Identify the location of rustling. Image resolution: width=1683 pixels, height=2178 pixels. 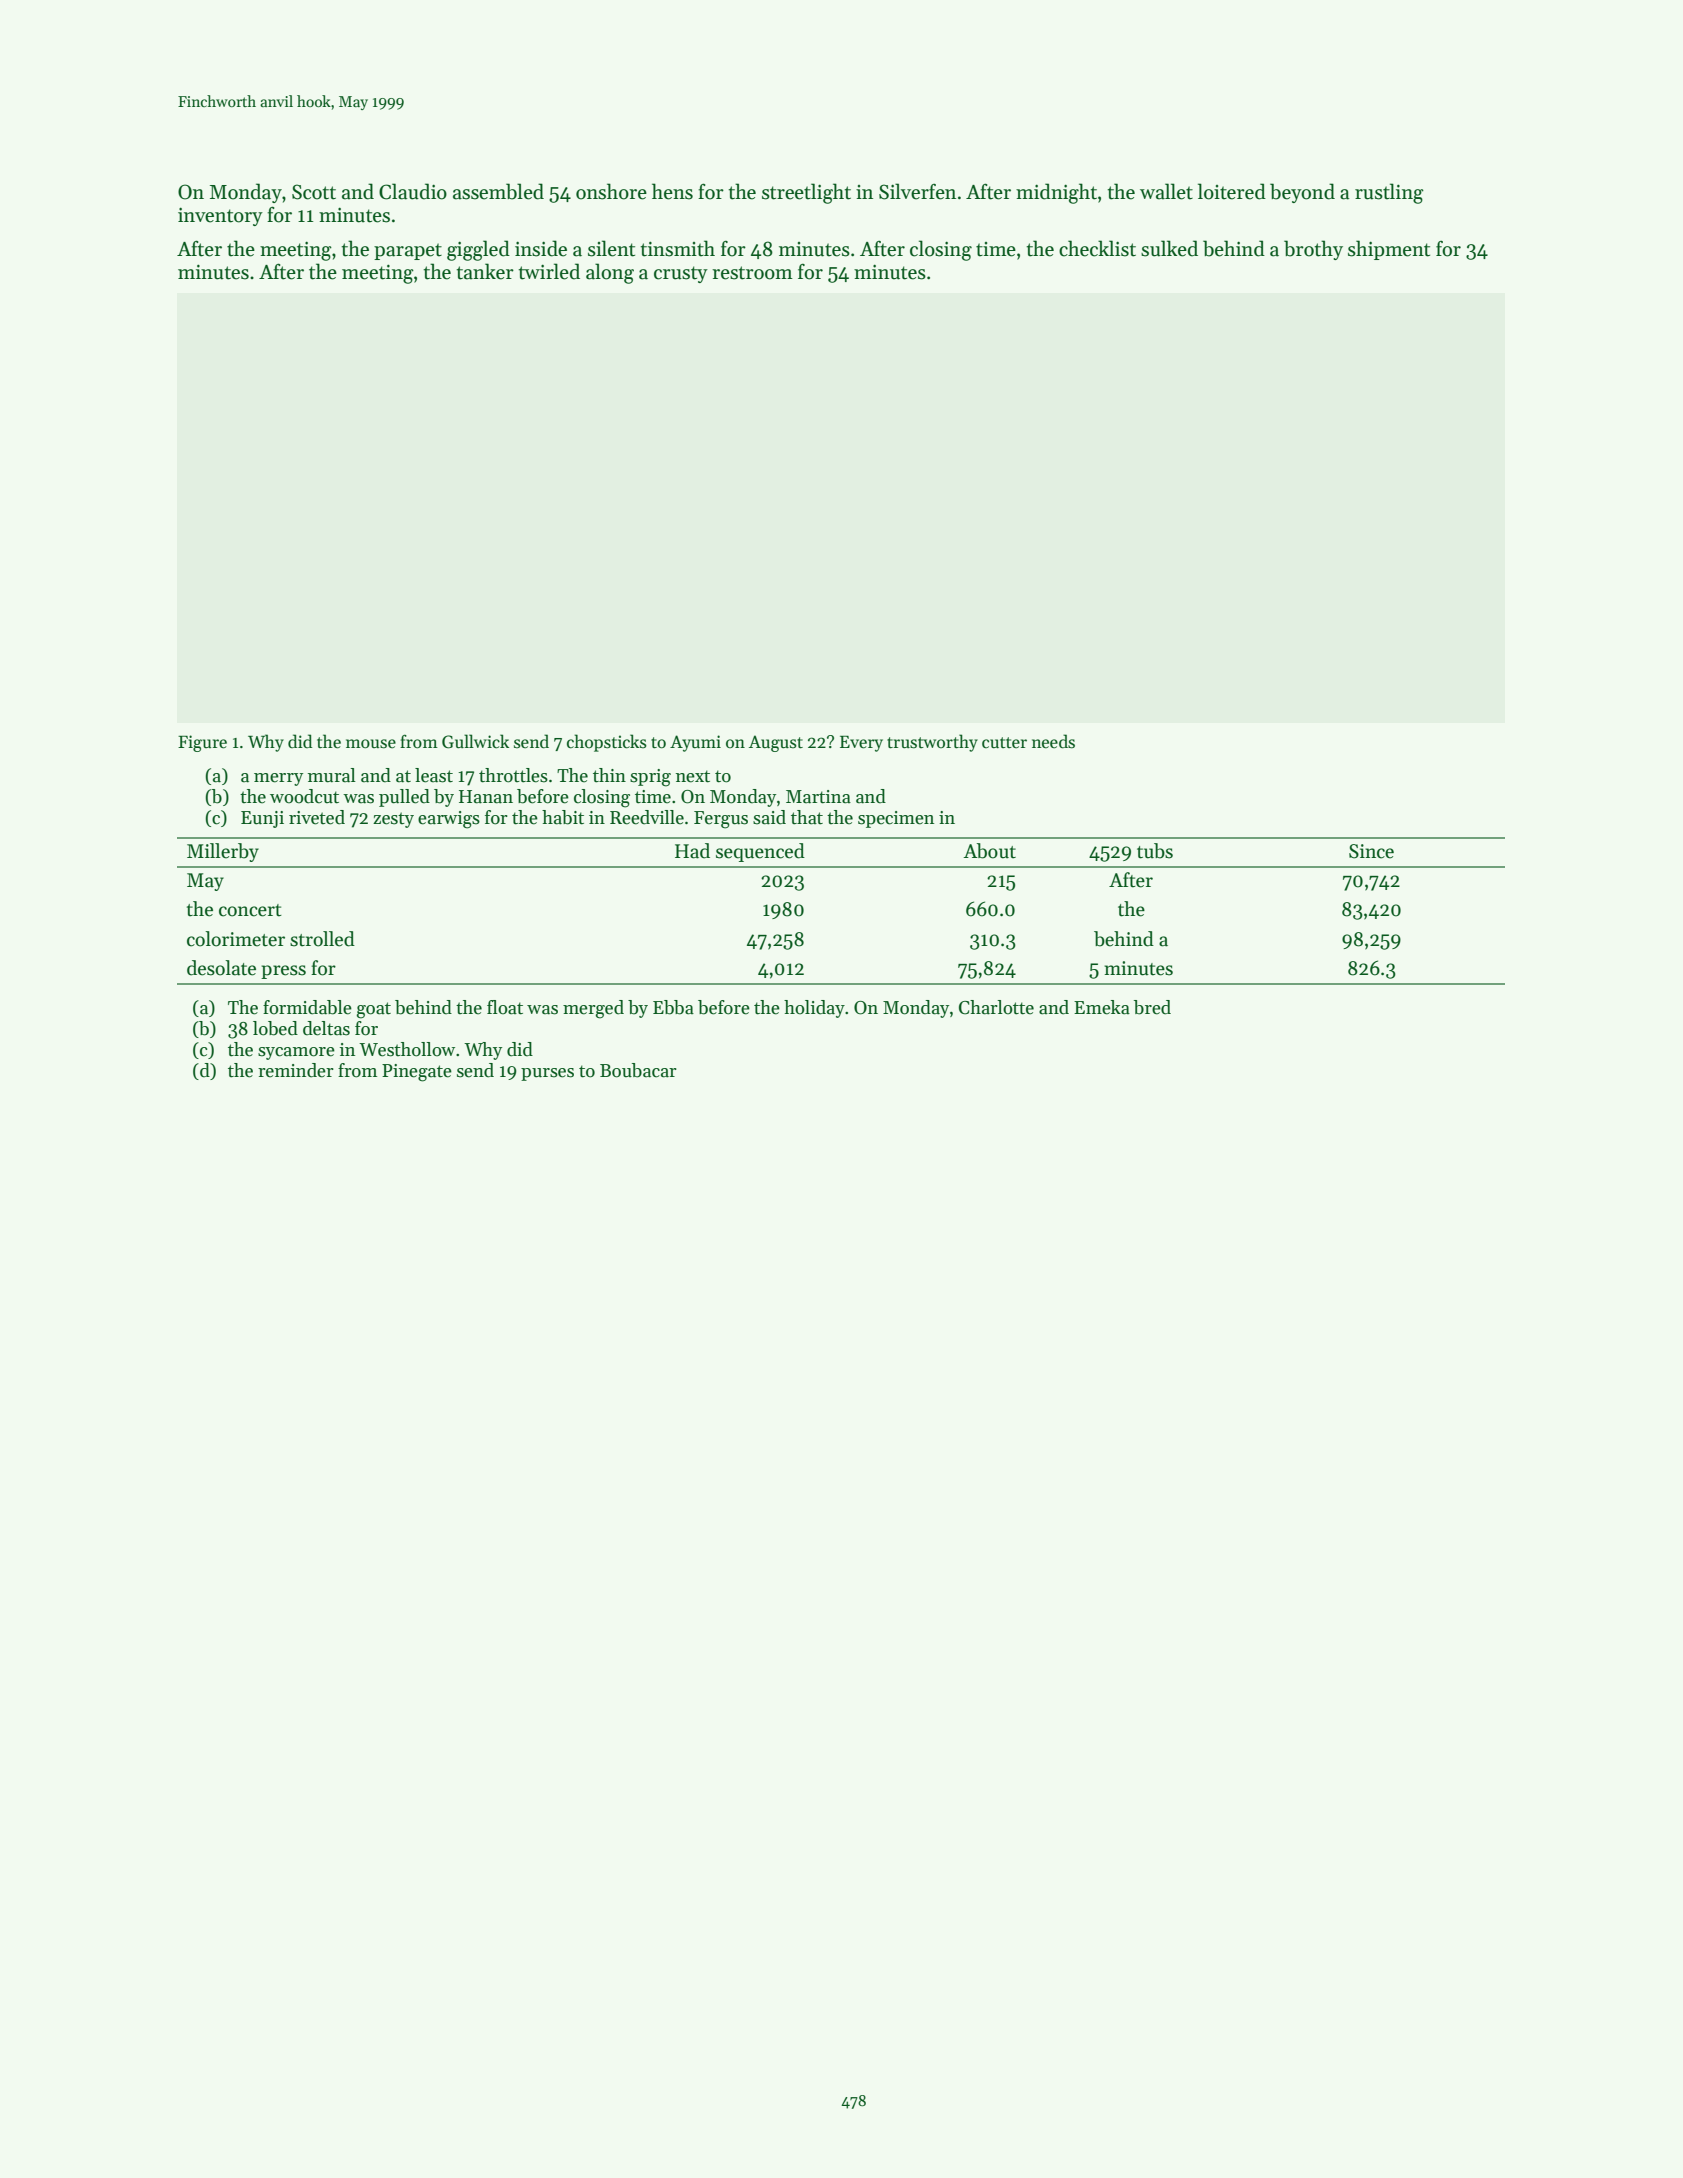
(1389, 193).
